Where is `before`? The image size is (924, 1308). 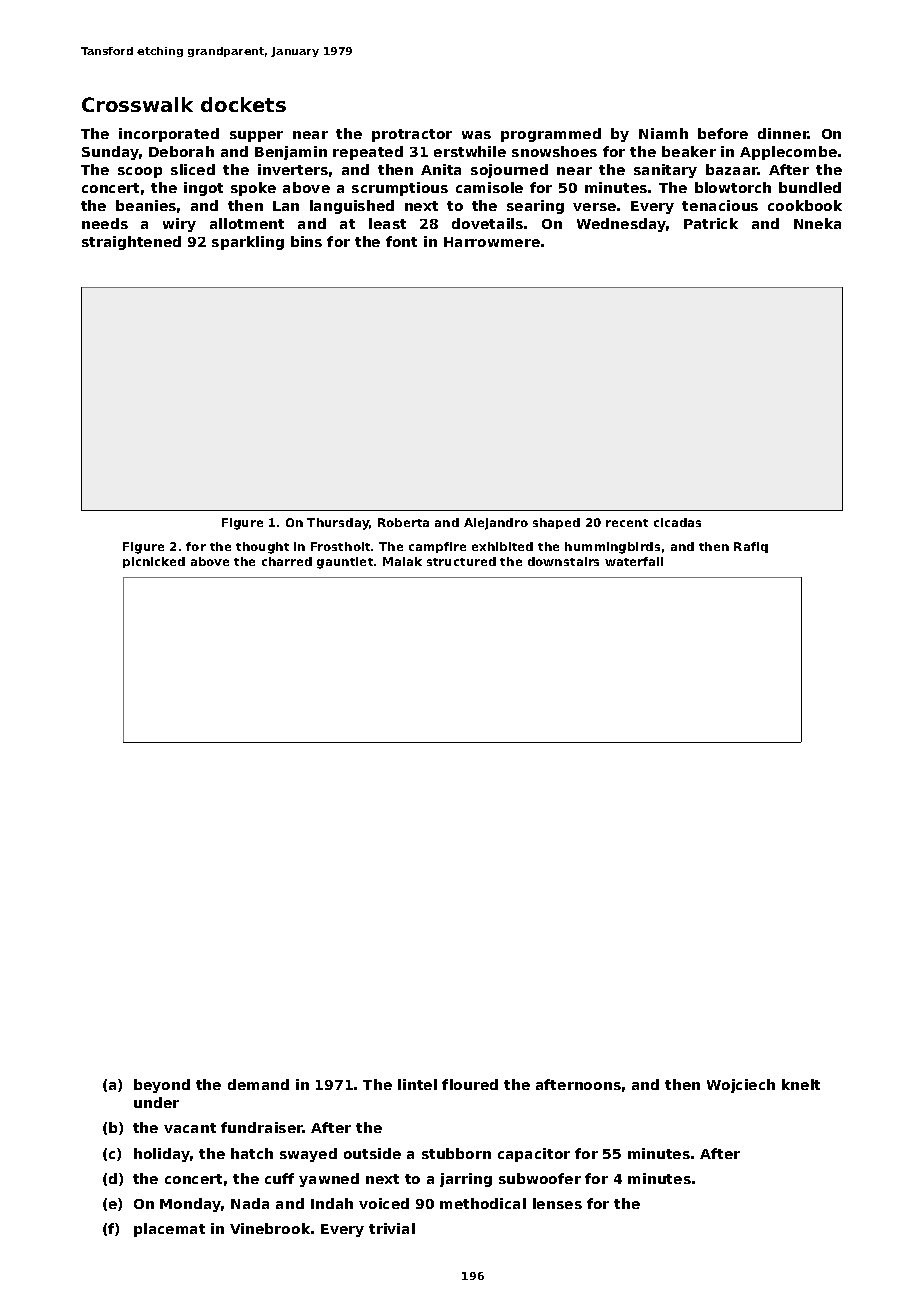
before is located at coordinates (723, 133).
